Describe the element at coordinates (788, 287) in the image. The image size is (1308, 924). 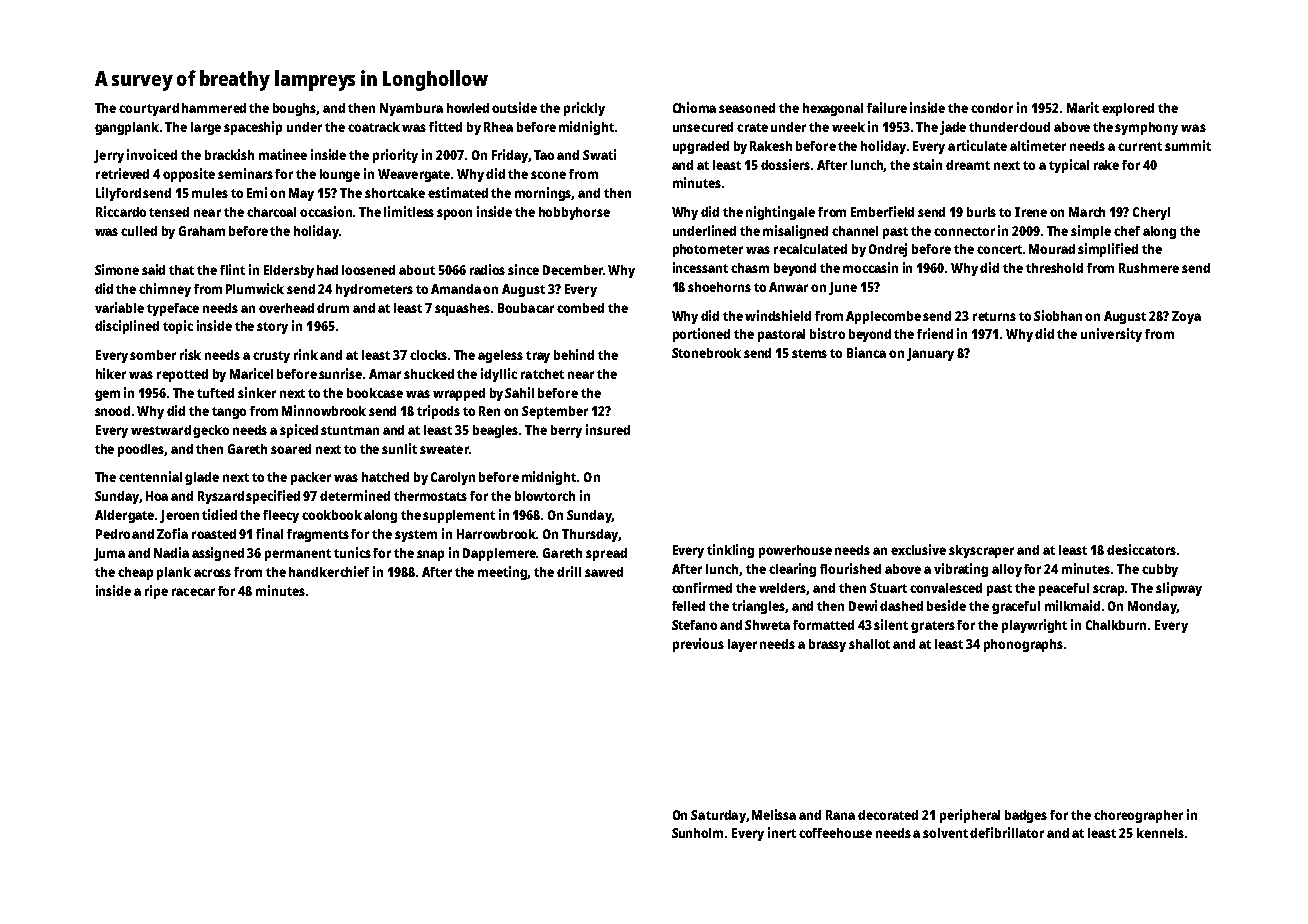
I see `Anwar` at that location.
